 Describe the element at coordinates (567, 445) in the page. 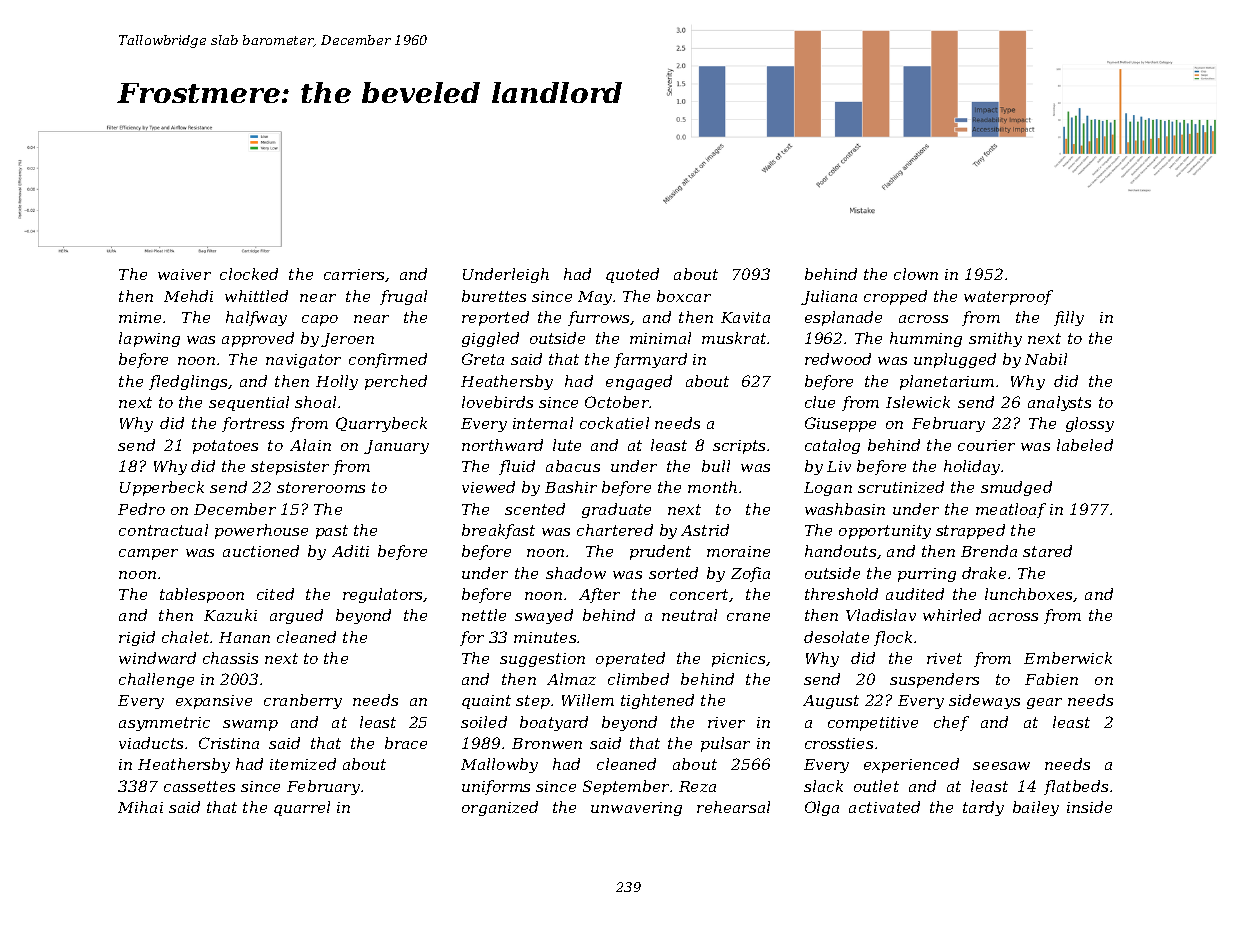

I see `lute` at that location.
